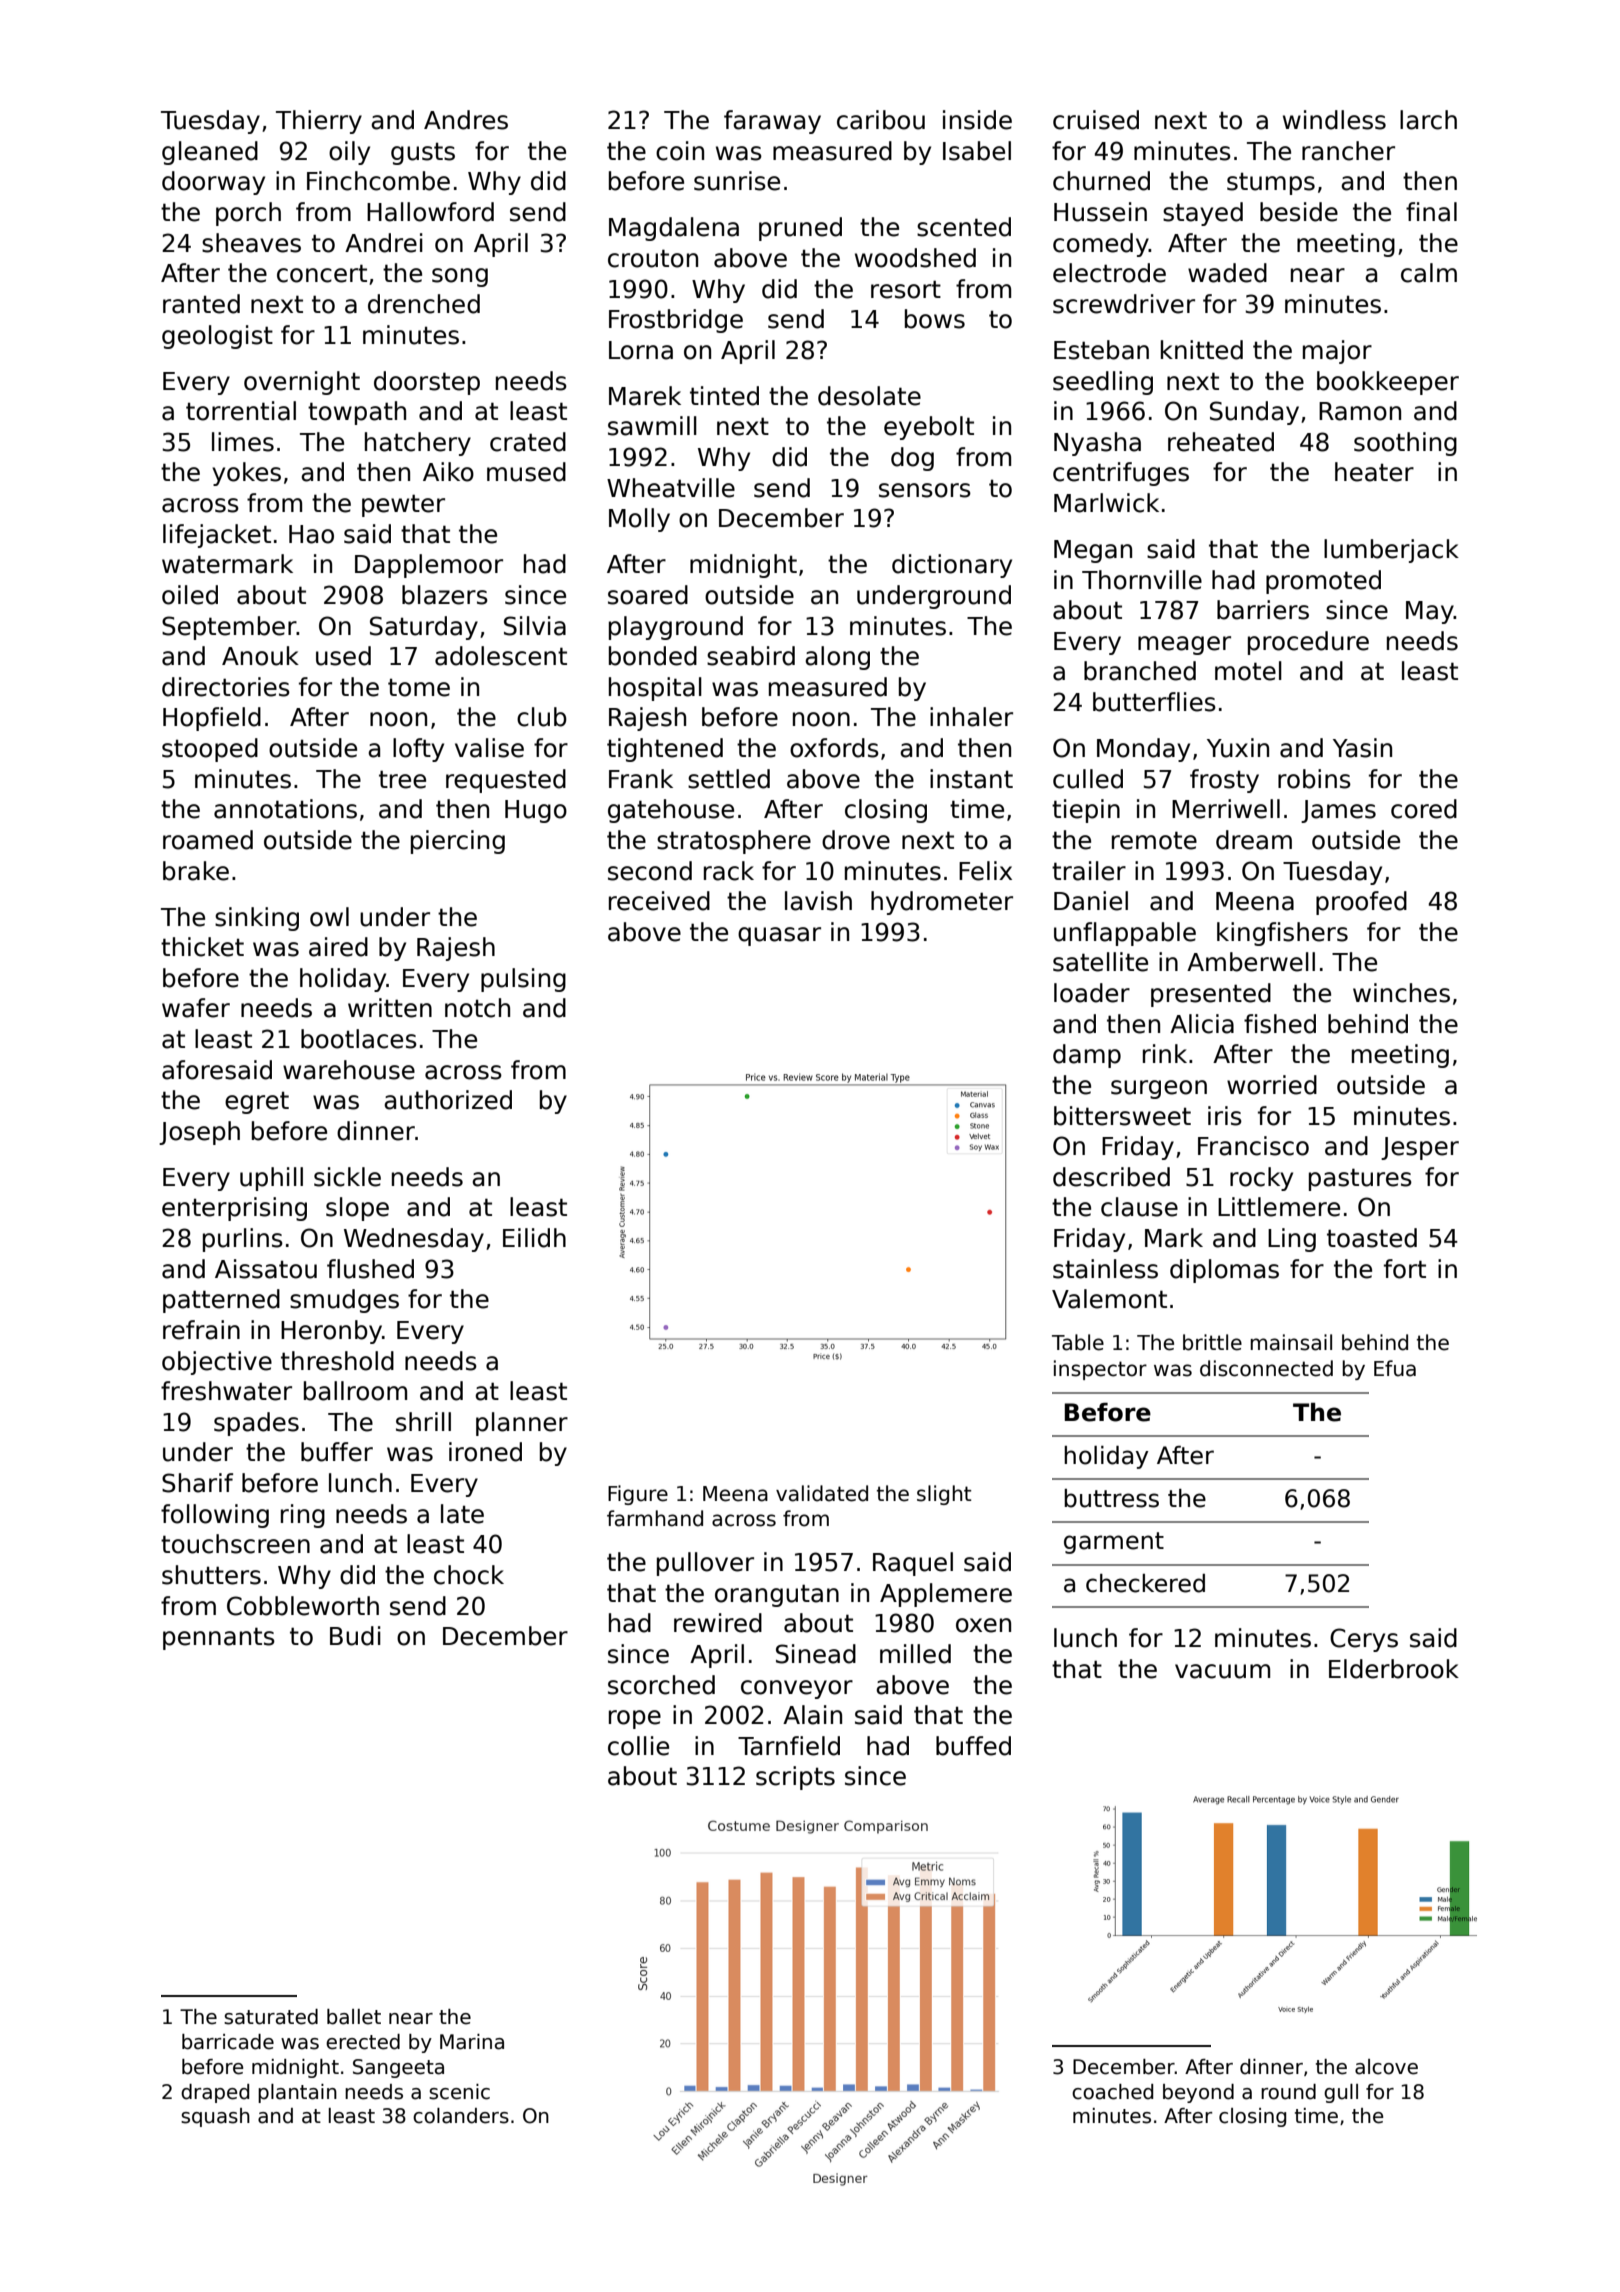  What do you see at coordinates (461, 2116) in the document?
I see `colanders` at bounding box center [461, 2116].
